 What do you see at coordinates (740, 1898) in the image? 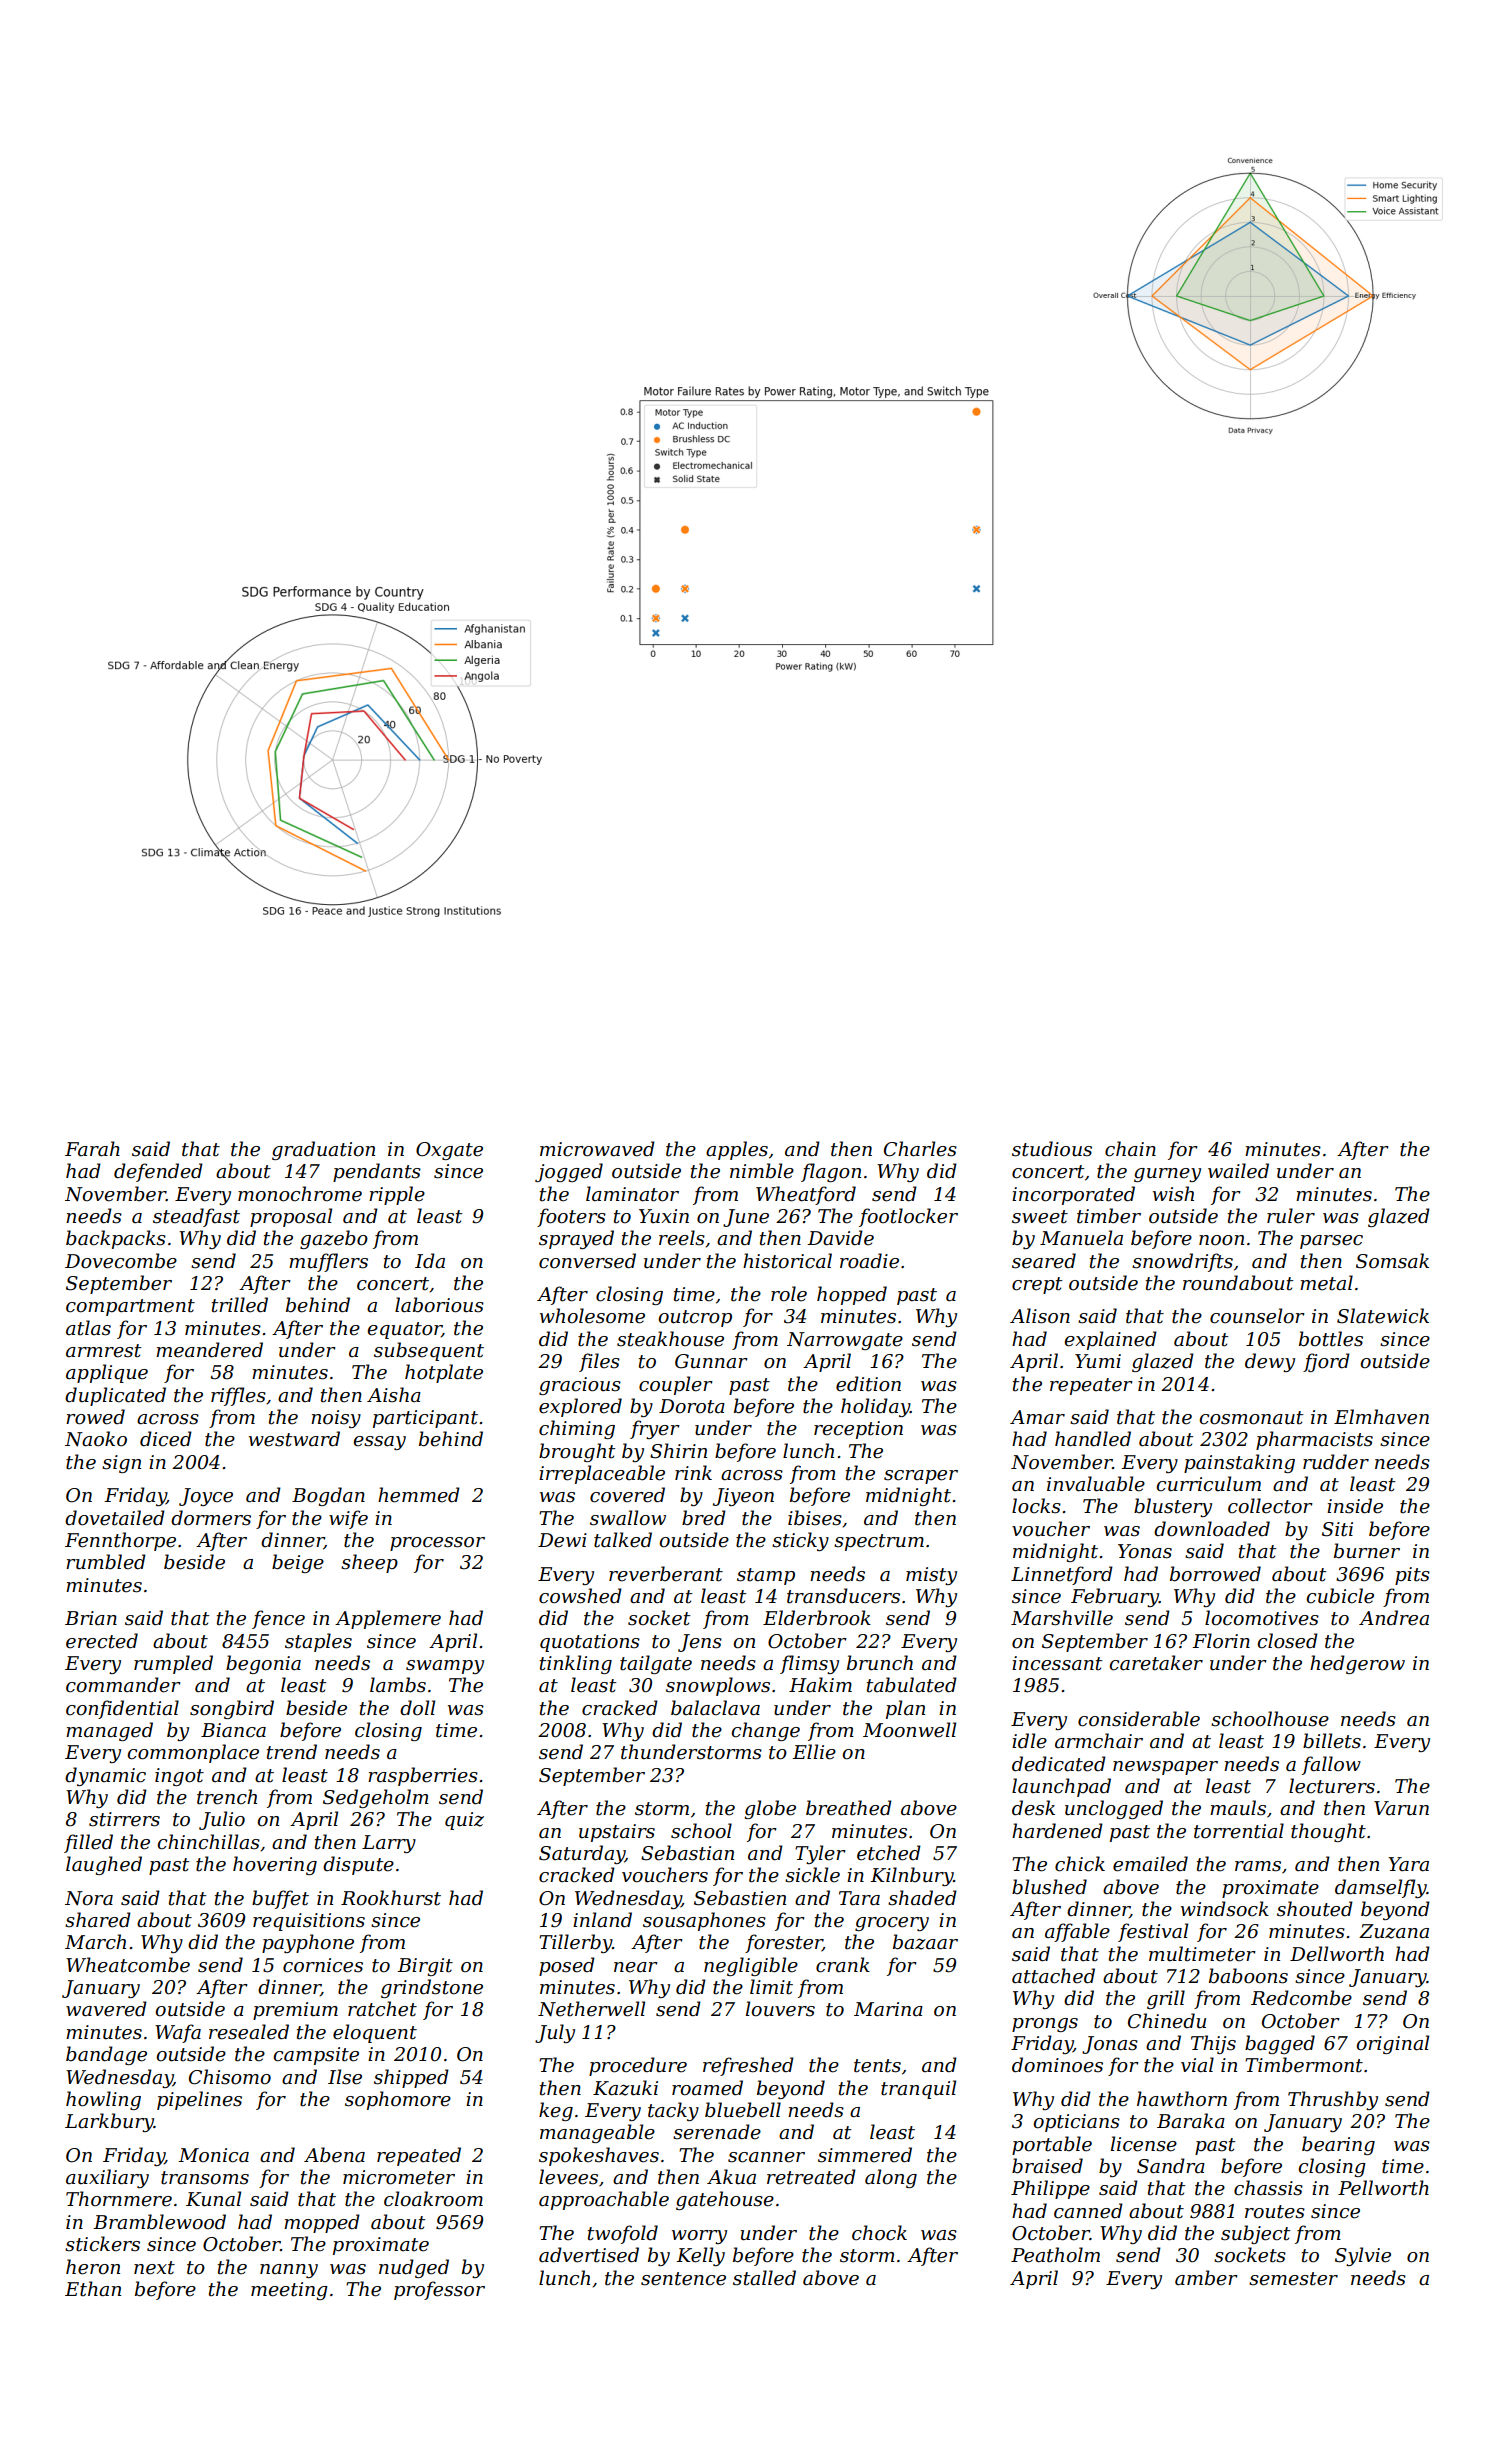
I see `Sebastien` at bounding box center [740, 1898].
